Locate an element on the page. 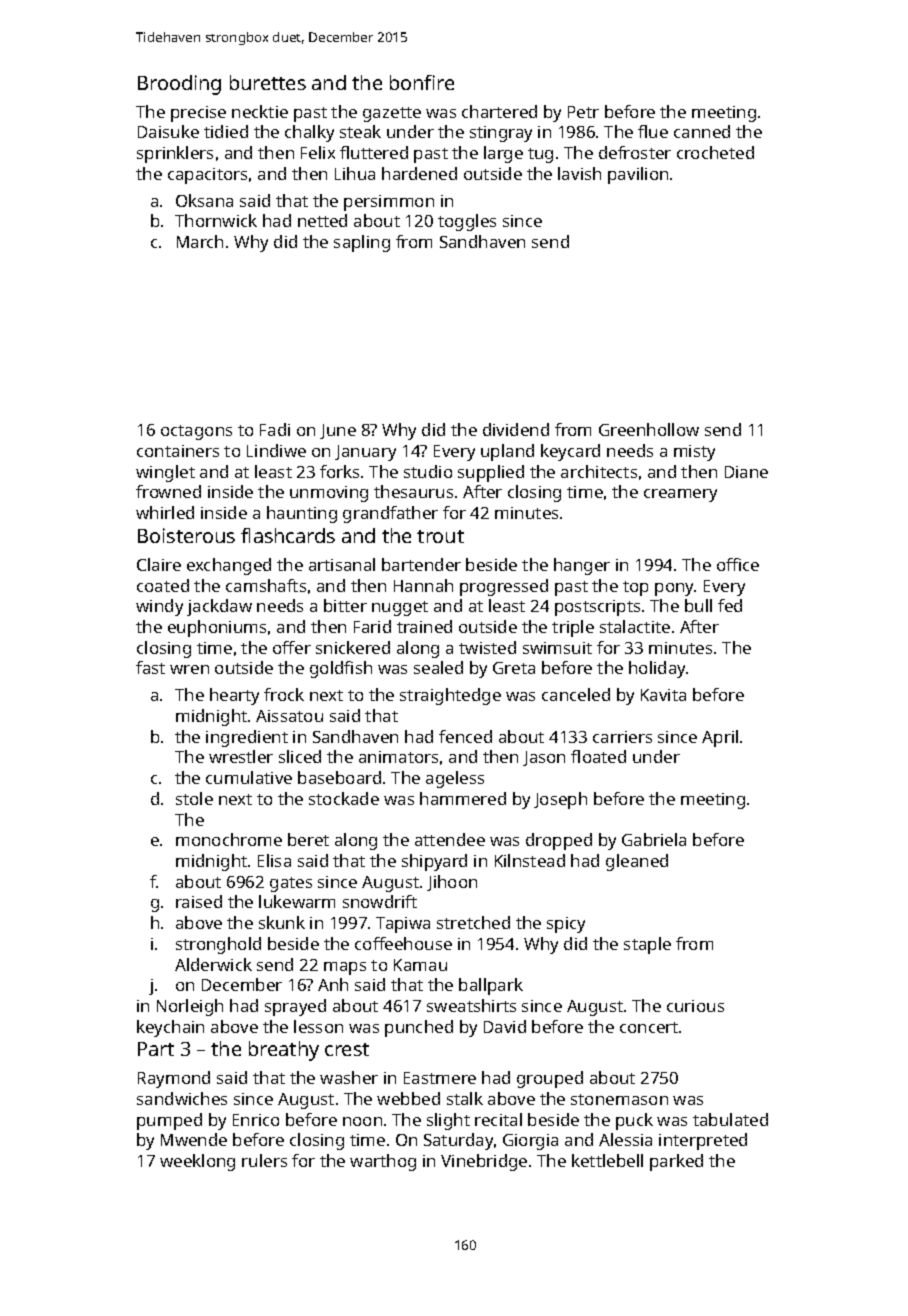 The width and height of the page is (908, 1316). Jason is located at coordinates (544, 758).
